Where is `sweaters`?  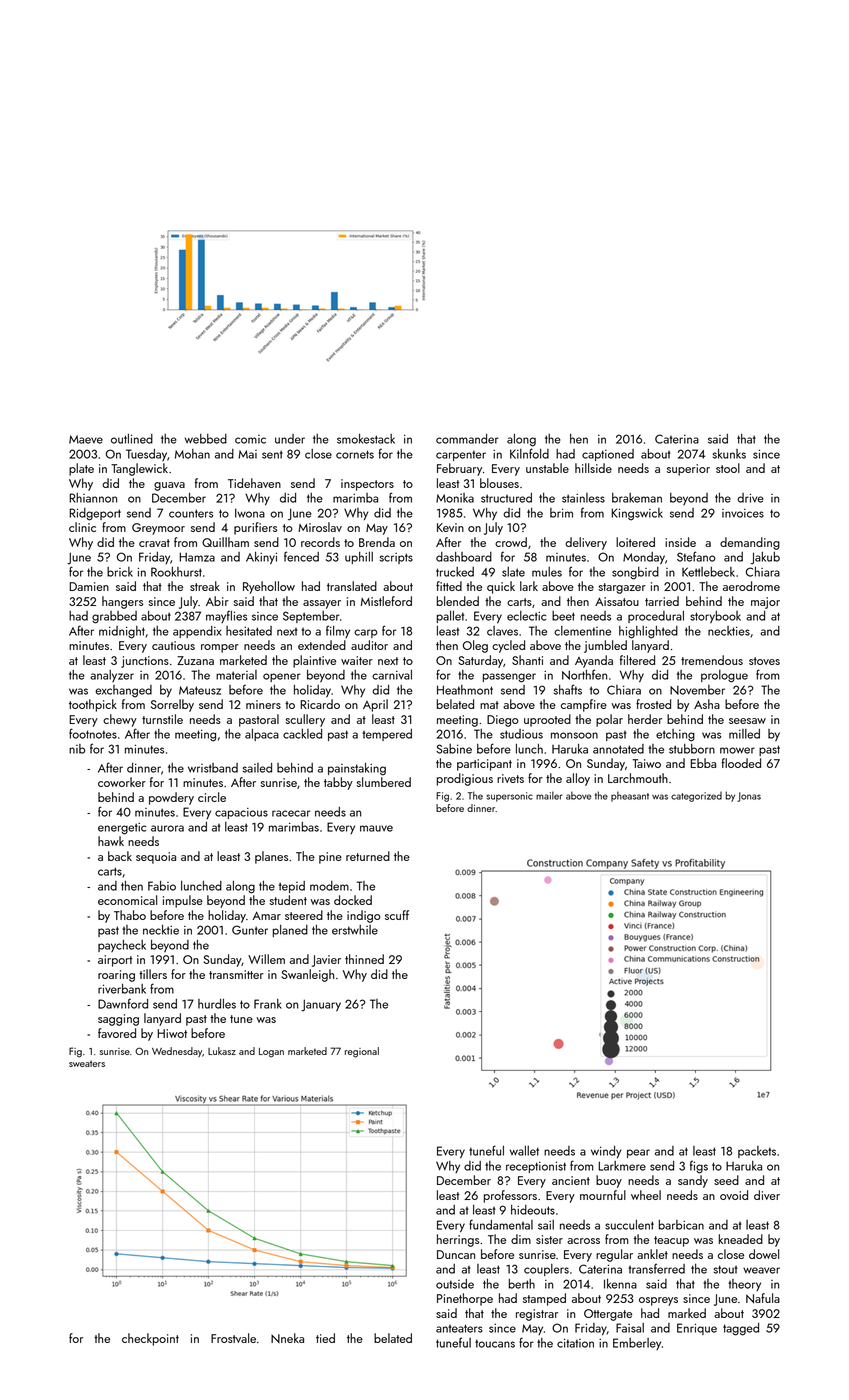
sweaters is located at coordinates (87, 1064).
